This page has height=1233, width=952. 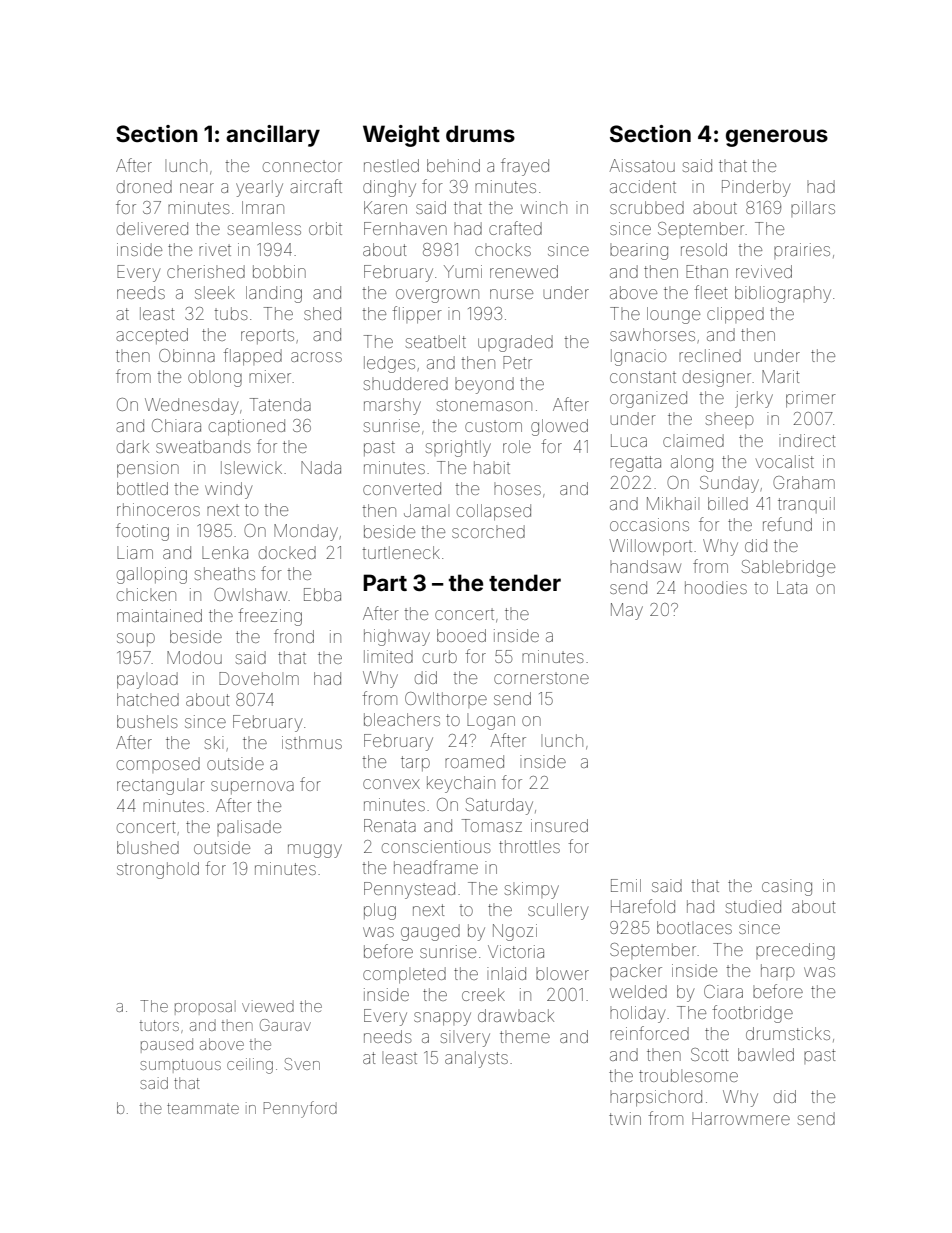 I want to click on completed, so click(x=404, y=975).
